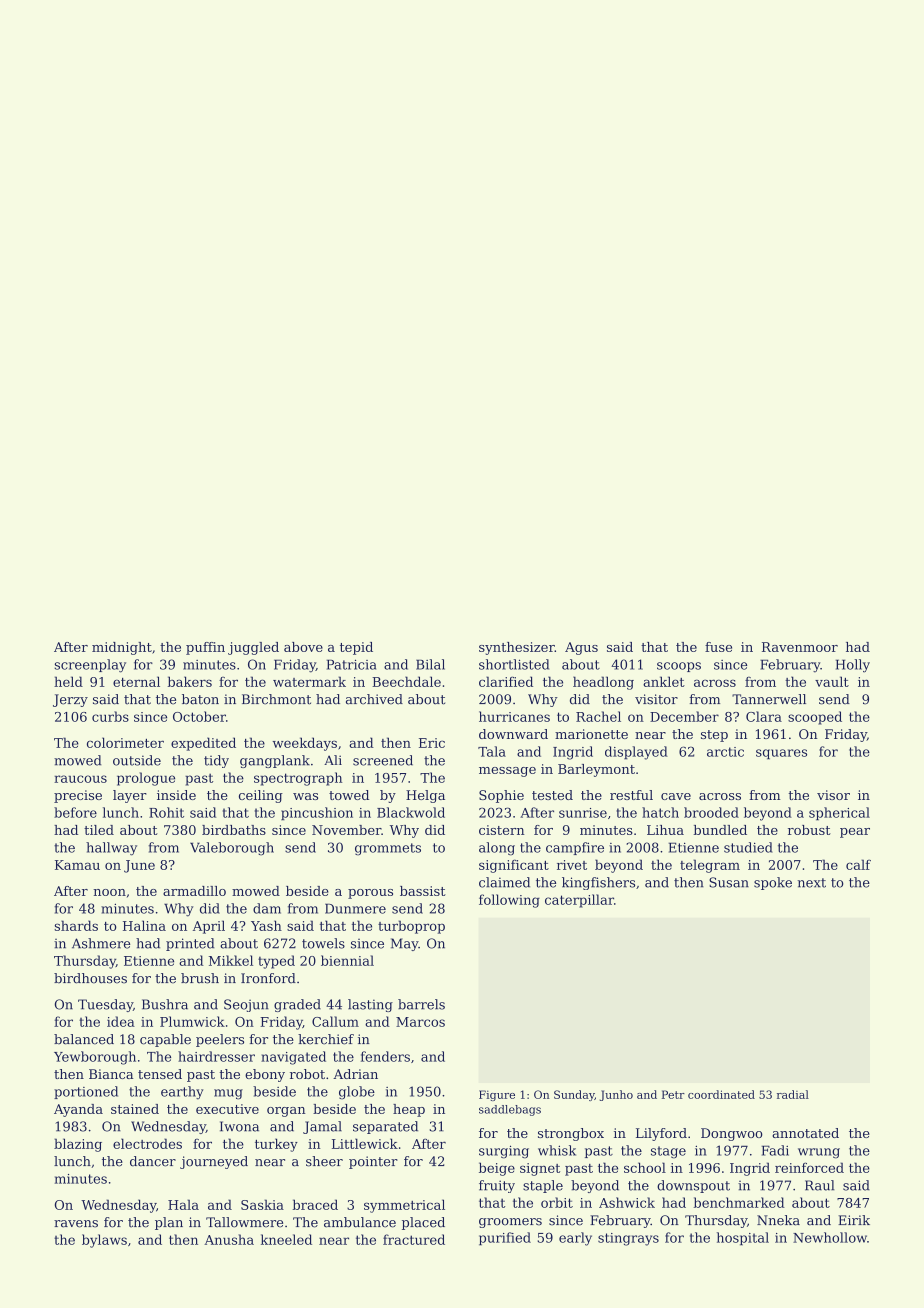  I want to click on caterpillar, so click(579, 901).
